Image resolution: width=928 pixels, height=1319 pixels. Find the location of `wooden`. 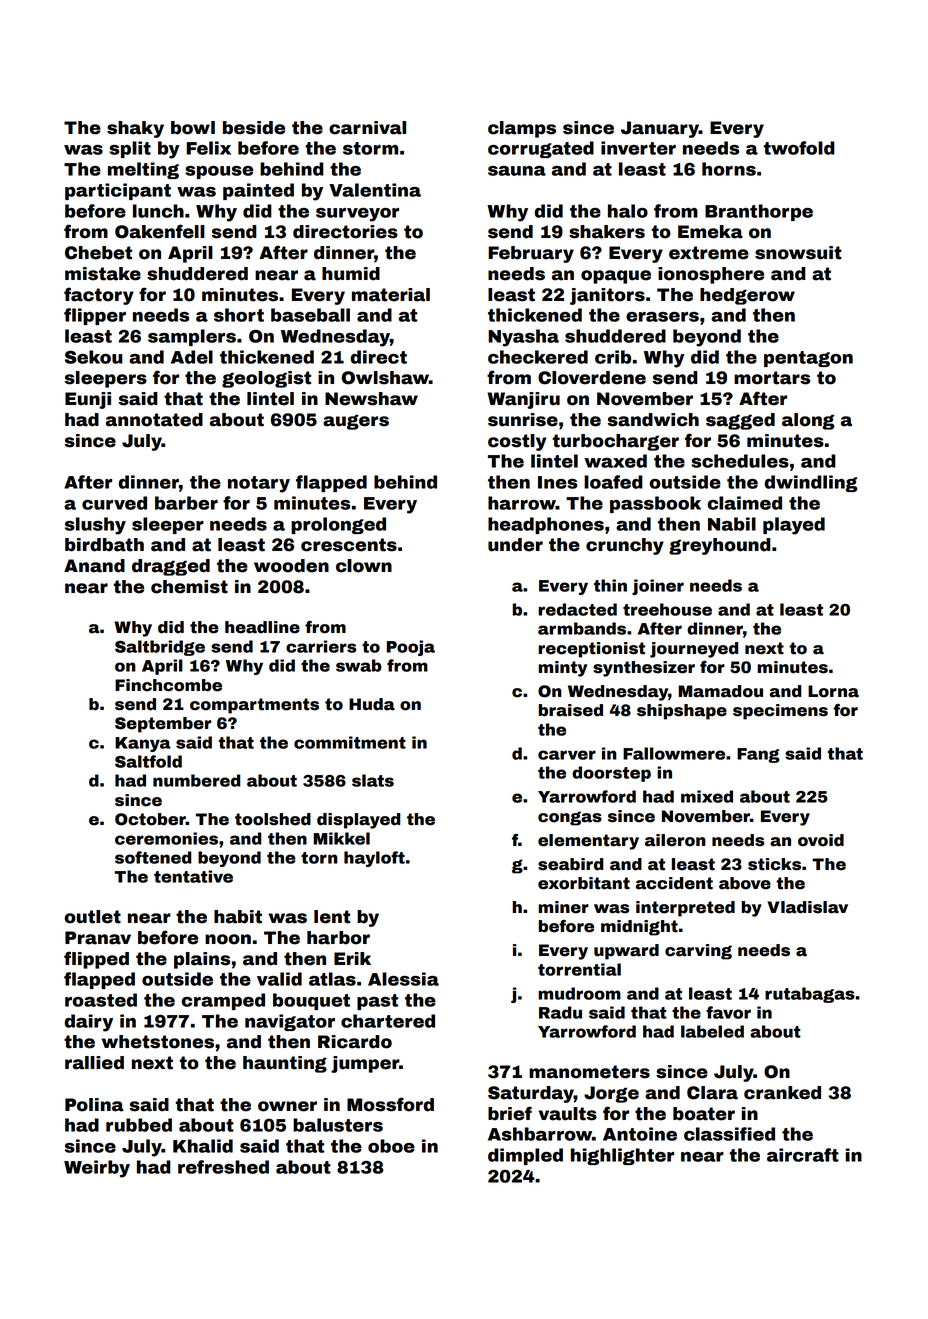

wooden is located at coordinates (291, 566).
